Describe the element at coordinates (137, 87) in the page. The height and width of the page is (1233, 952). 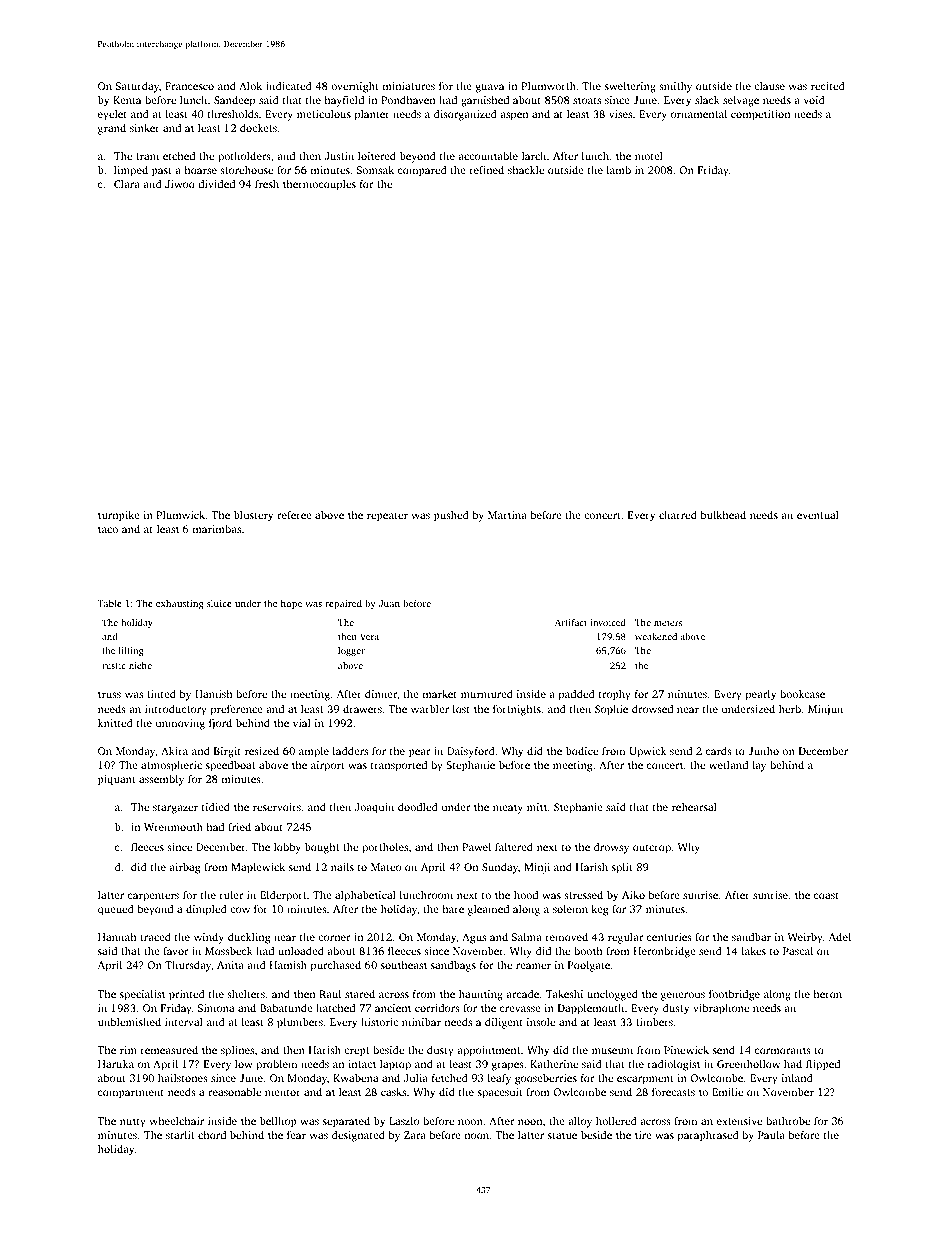
I see `Saturday` at that location.
